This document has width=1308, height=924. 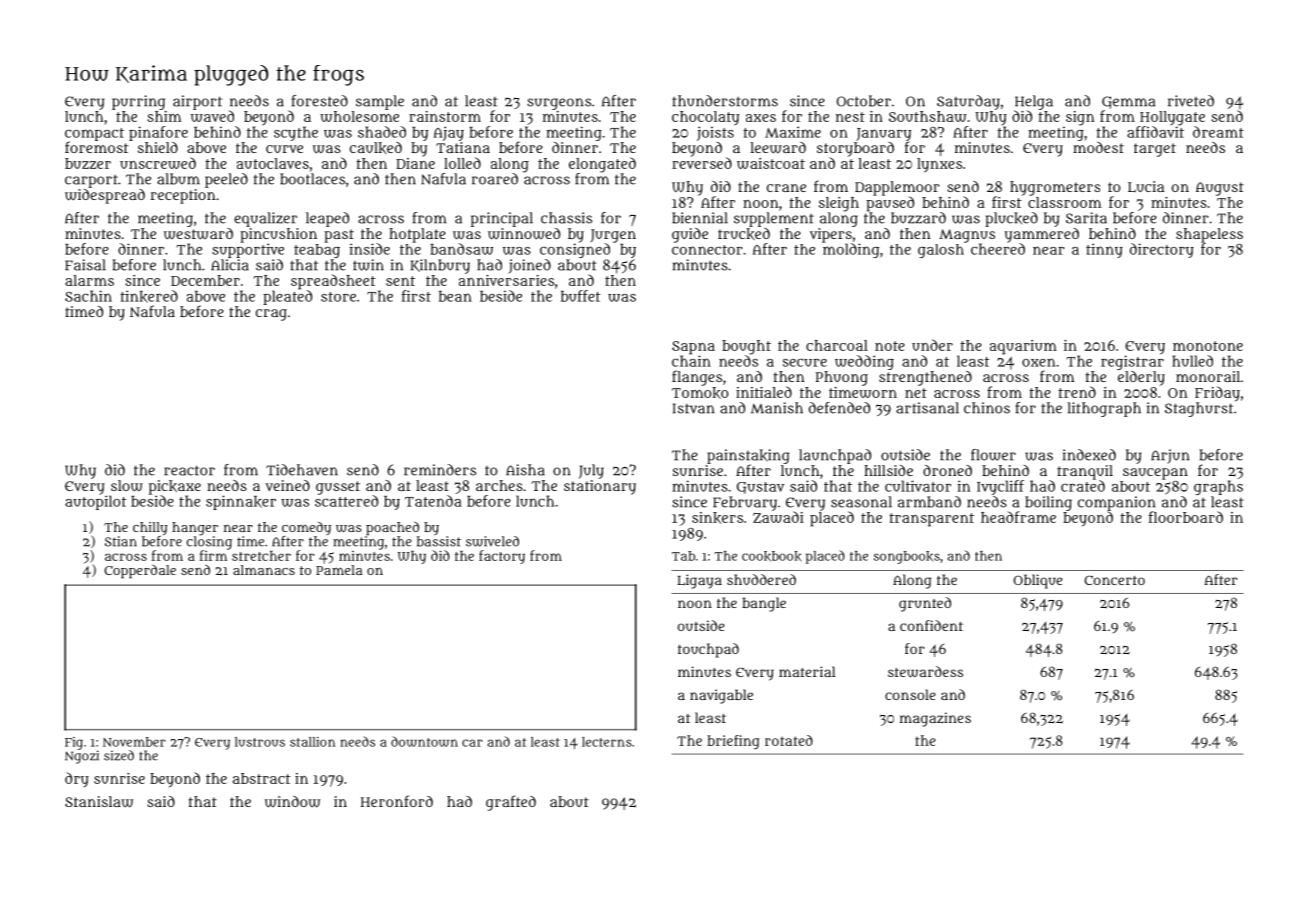 What do you see at coordinates (138, 102) in the document?
I see `purring` at bounding box center [138, 102].
